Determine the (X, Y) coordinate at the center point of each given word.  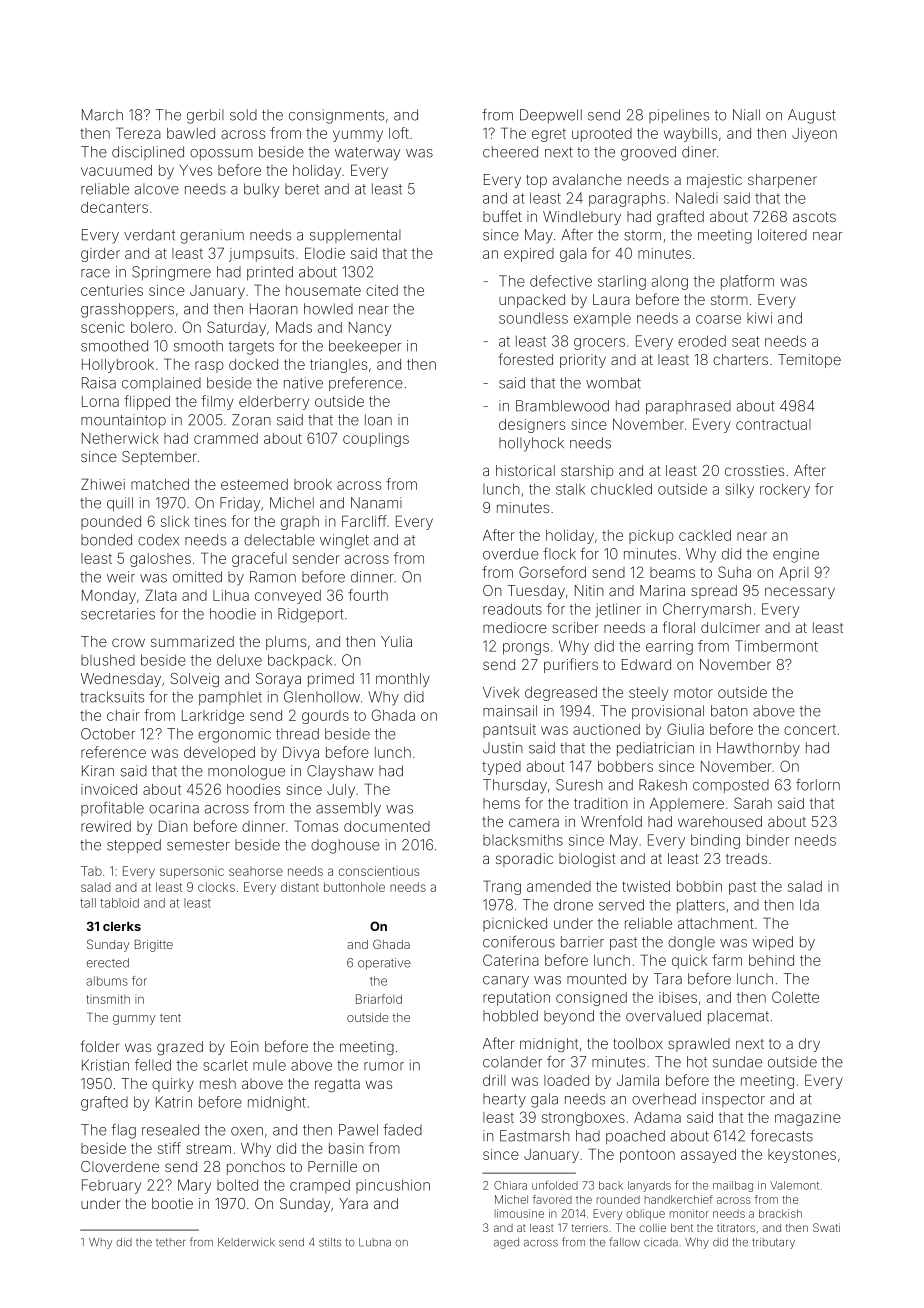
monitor (689, 1213)
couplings (376, 440)
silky (739, 490)
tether (171, 1242)
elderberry (274, 403)
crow (128, 642)
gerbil (205, 116)
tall (88, 903)
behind (771, 960)
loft (399, 133)
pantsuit (509, 731)
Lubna (375, 1242)
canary (506, 982)
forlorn (818, 785)
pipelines (679, 116)
